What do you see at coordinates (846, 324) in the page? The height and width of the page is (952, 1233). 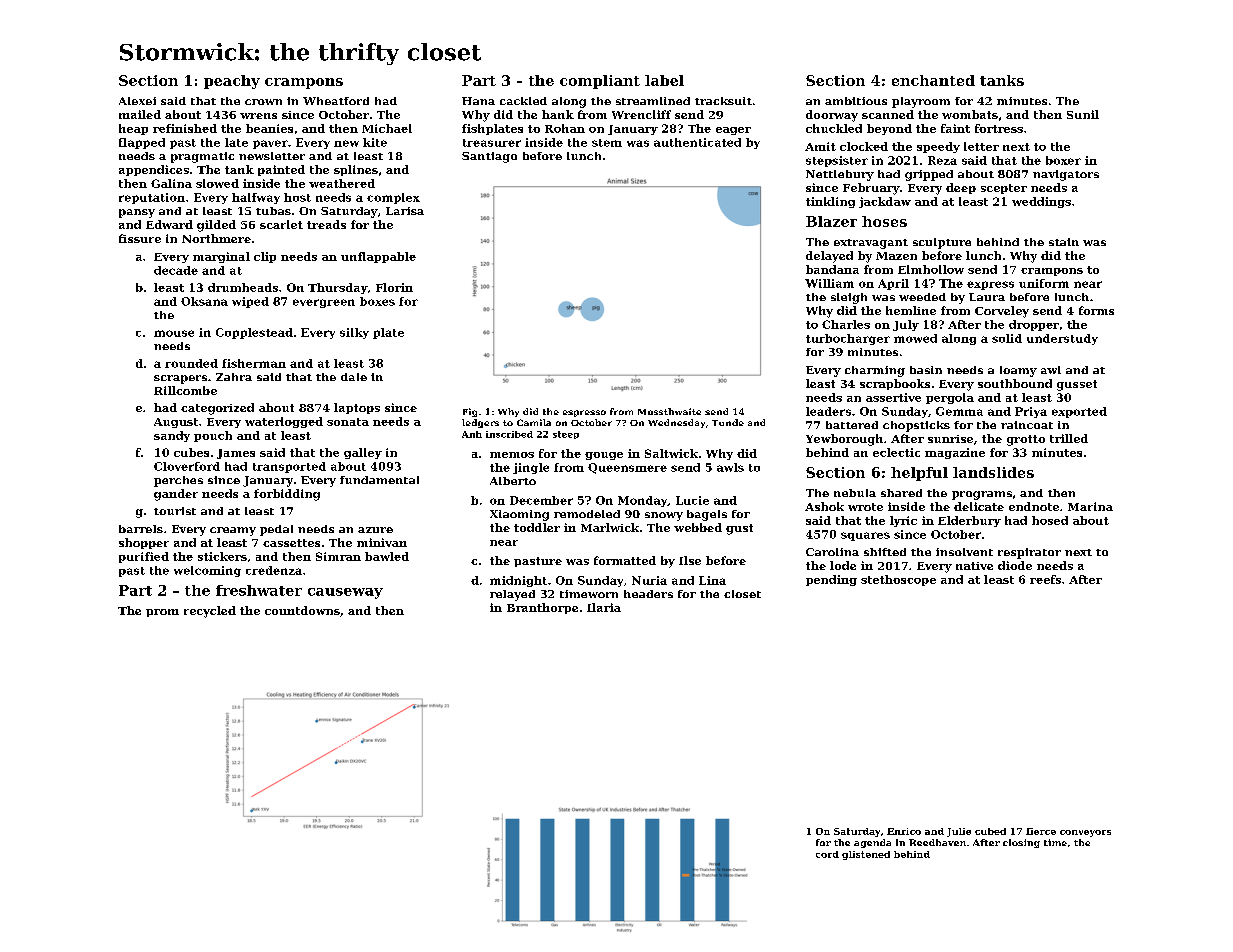 I see `Charles` at bounding box center [846, 324].
